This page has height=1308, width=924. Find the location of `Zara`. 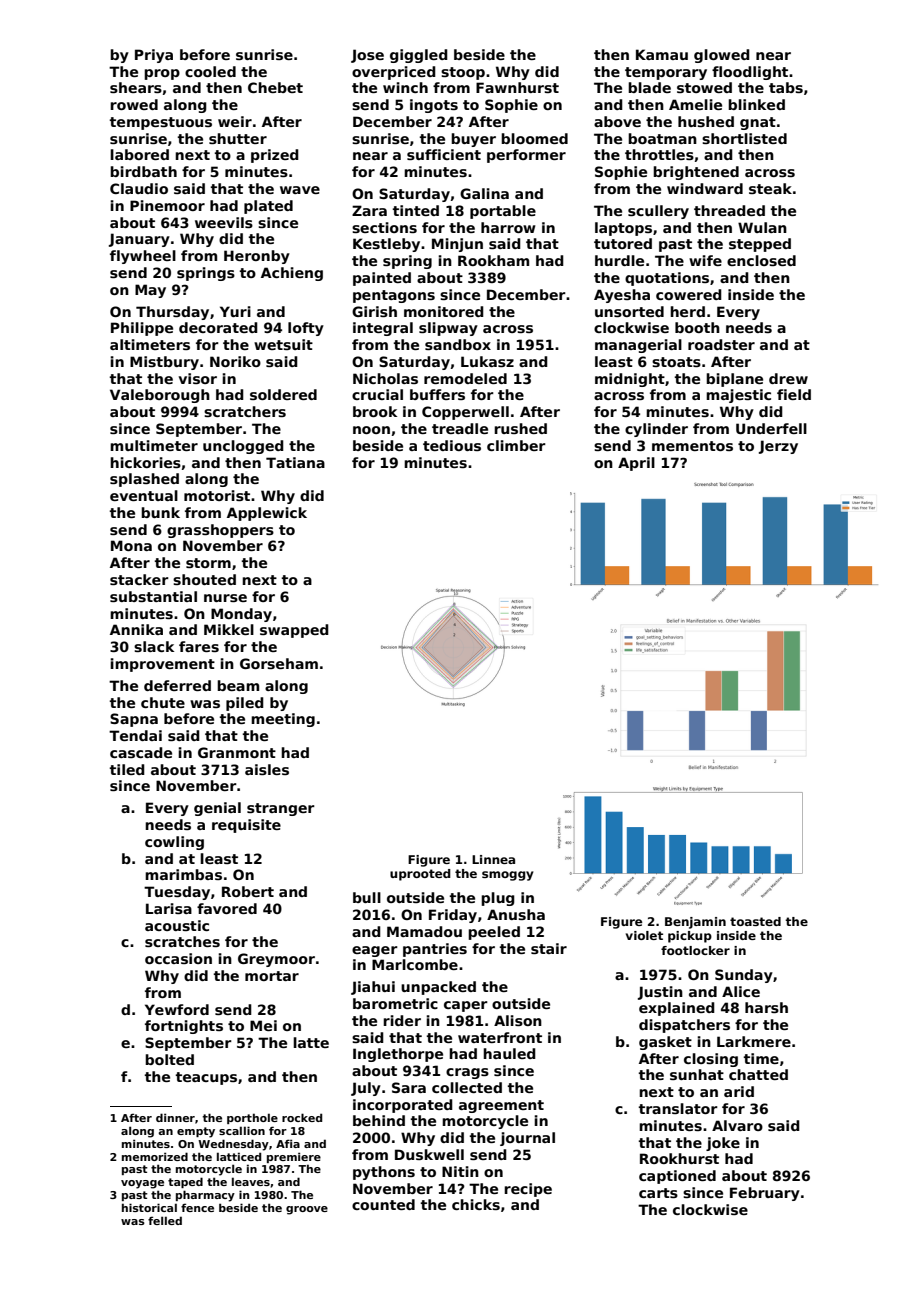

Zara is located at coordinates (369, 210).
